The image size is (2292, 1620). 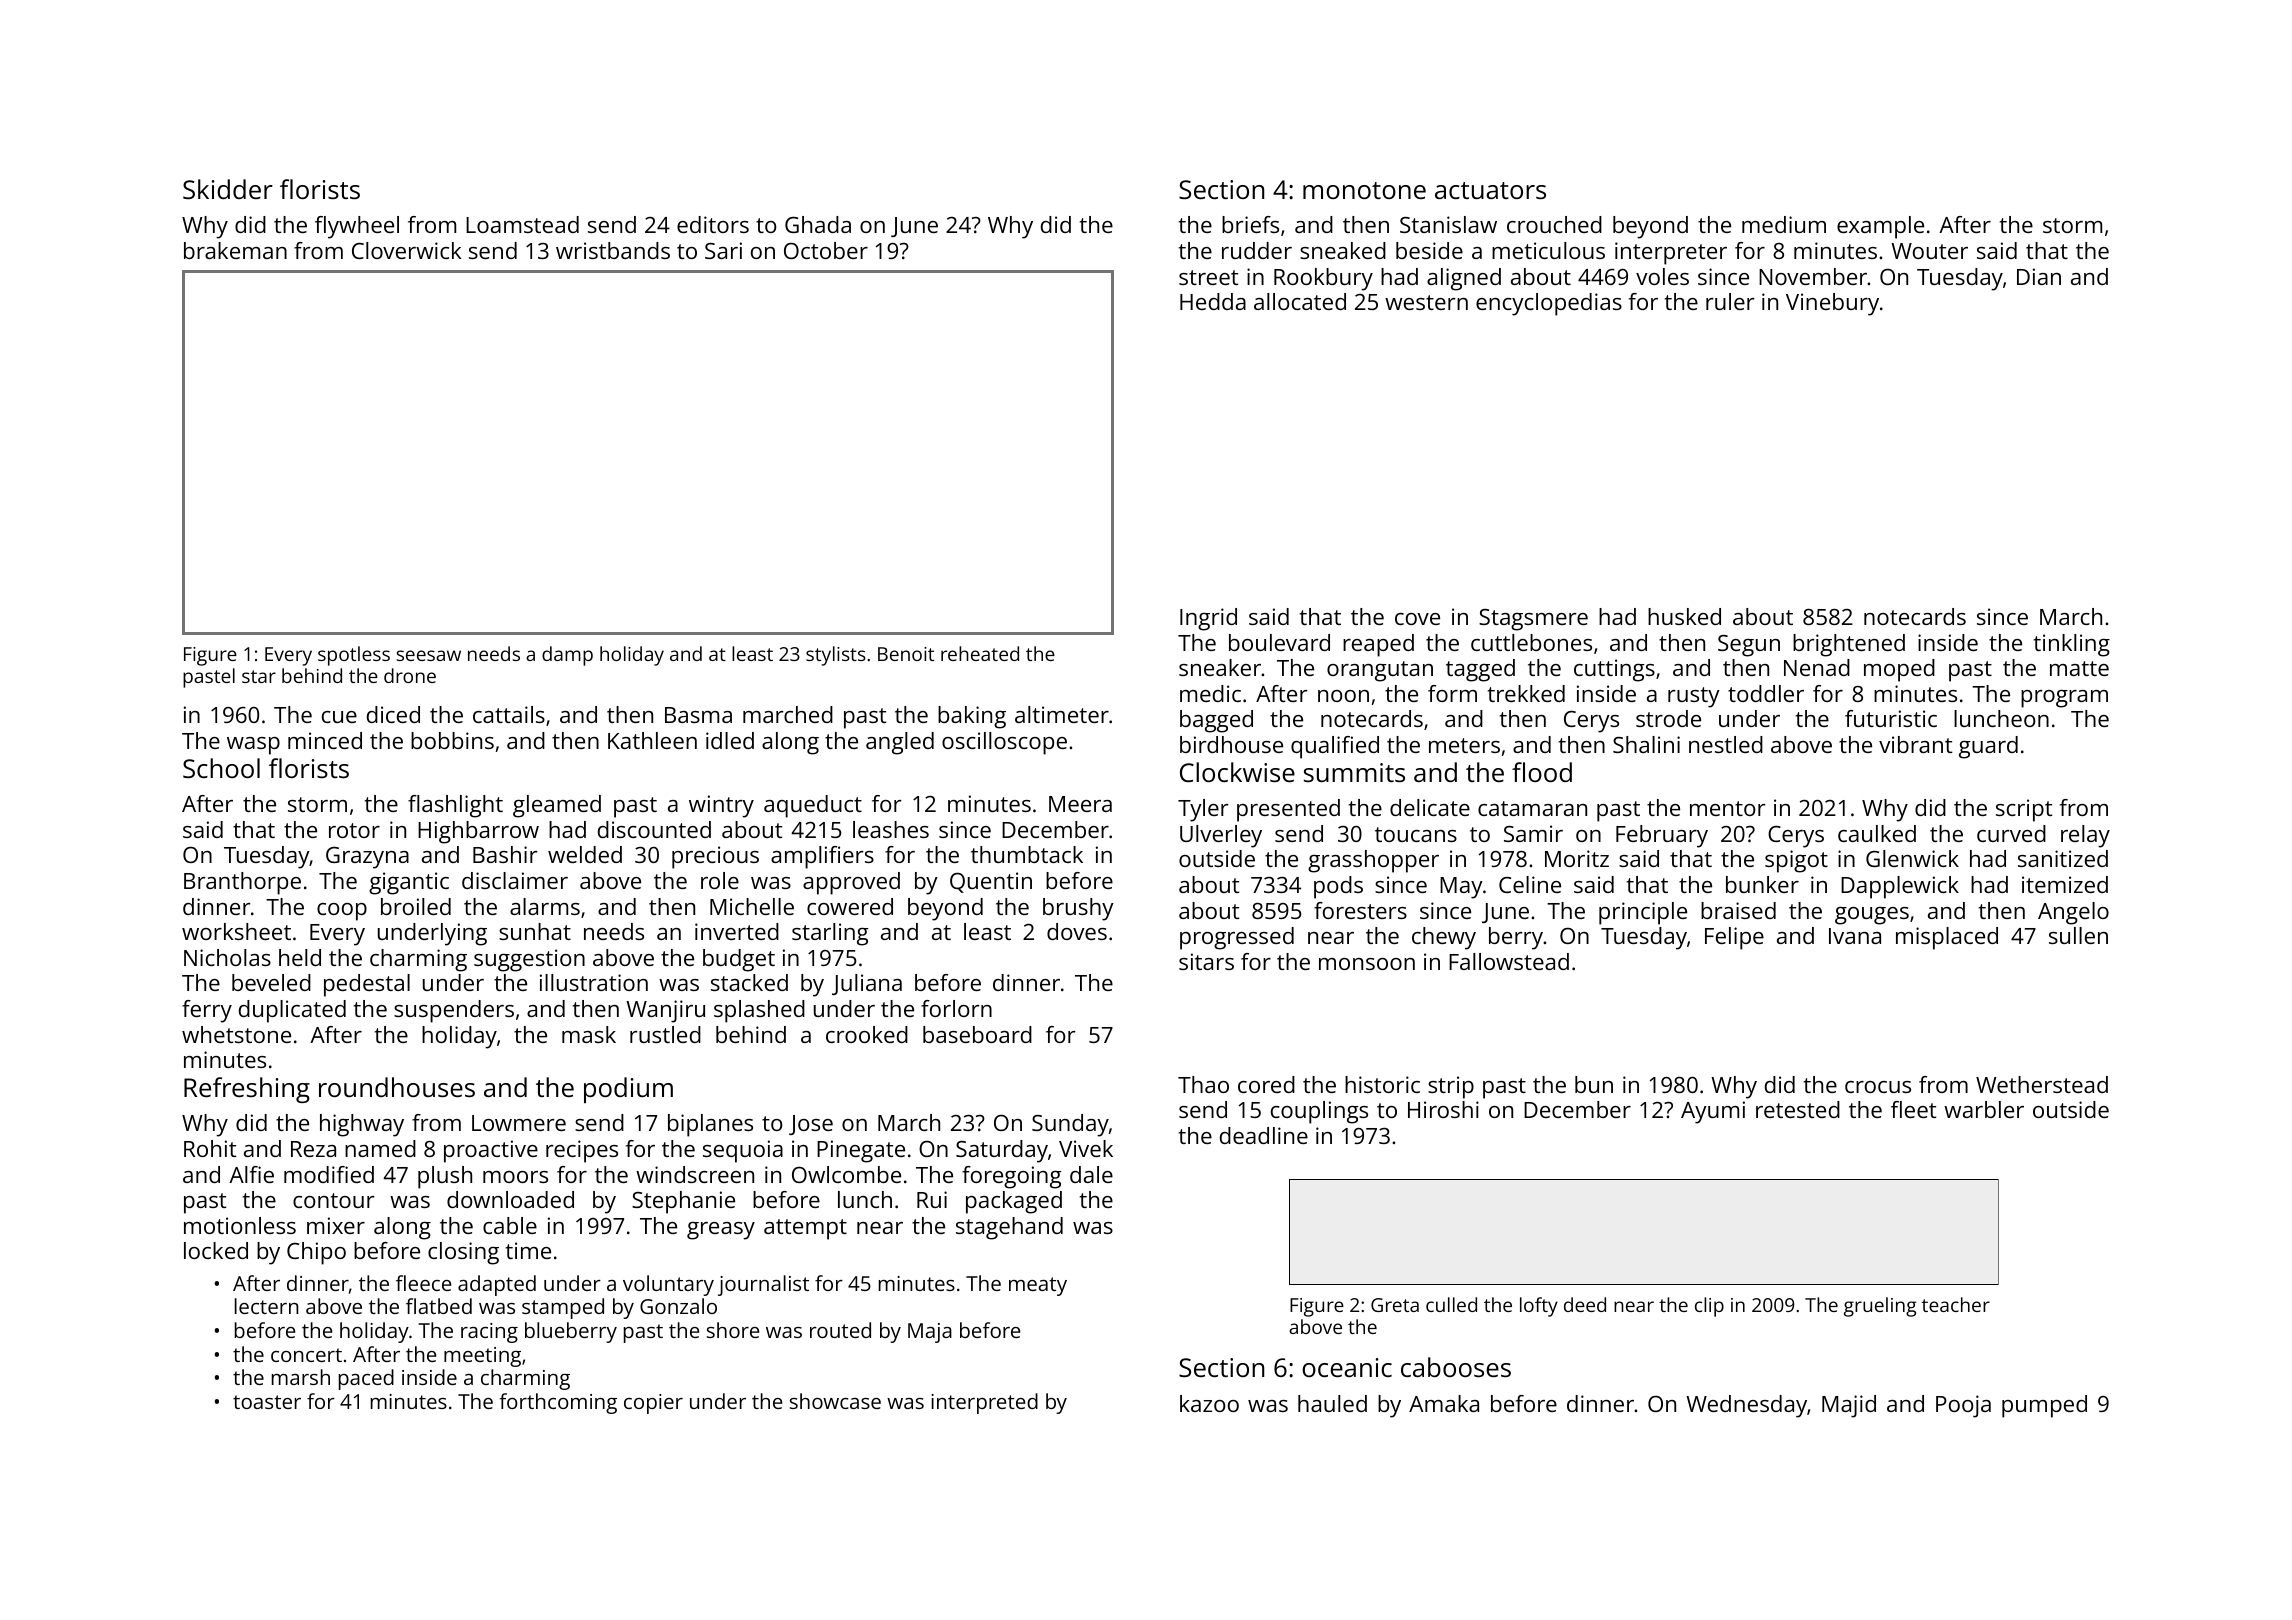 I want to click on toaster, so click(x=267, y=1402).
